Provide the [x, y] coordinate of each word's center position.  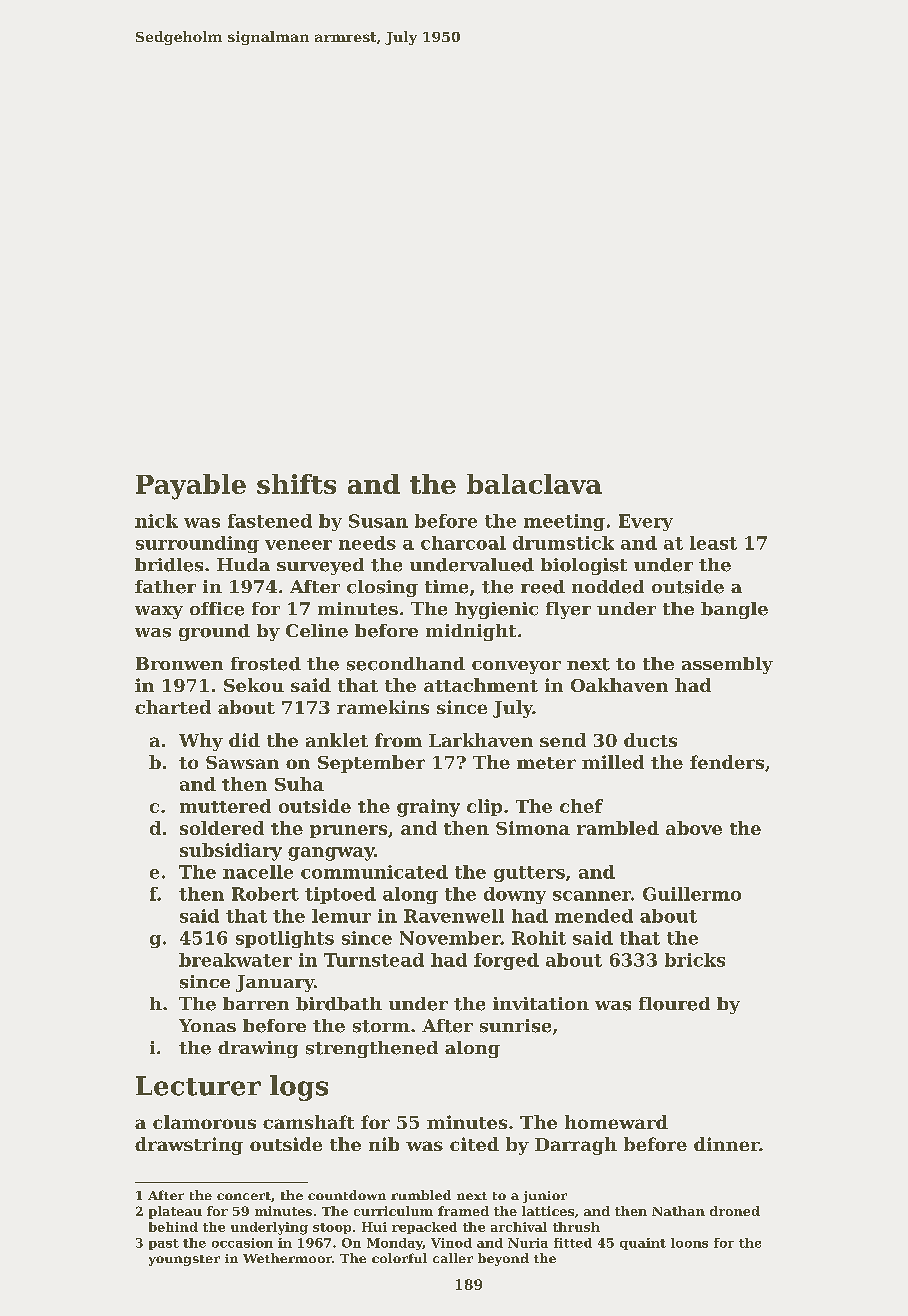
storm [381, 1026]
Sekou [254, 685]
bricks [695, 960]
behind [173, 1227]
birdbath [339, 1004]
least [713, 543]
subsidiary [231, 852]
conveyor [516, 667]
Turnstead [374, 960]
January [275, 983]
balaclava [534, 484]
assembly [727, 665]
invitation [541, 1003]
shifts [296, 484]
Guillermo [692, 894]
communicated [374, 872]
